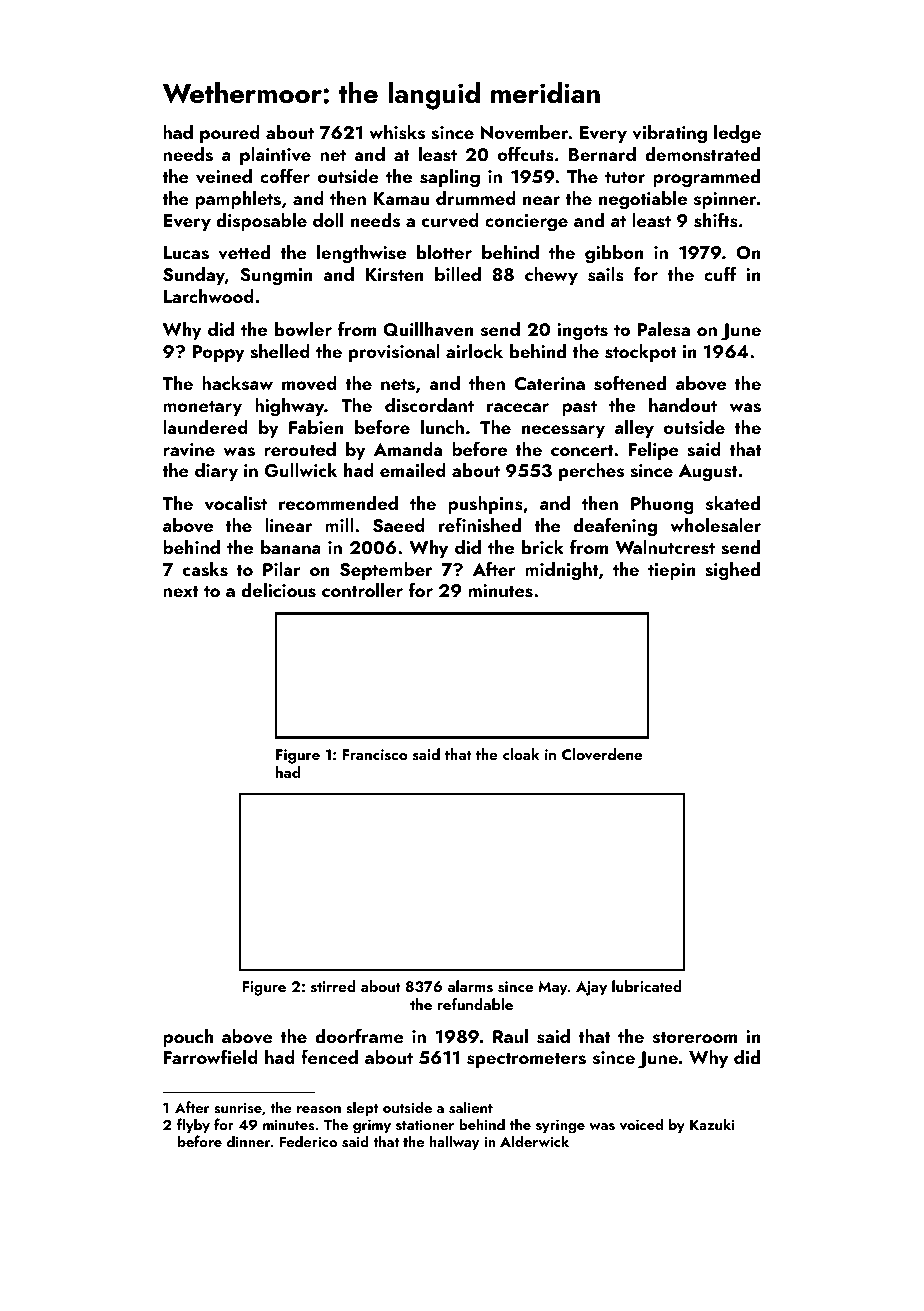 The image size is (924, 1311). What do you see at coordinates (275, 156) in the document?
I see `plaintive` at bounding box center [275, 156].
